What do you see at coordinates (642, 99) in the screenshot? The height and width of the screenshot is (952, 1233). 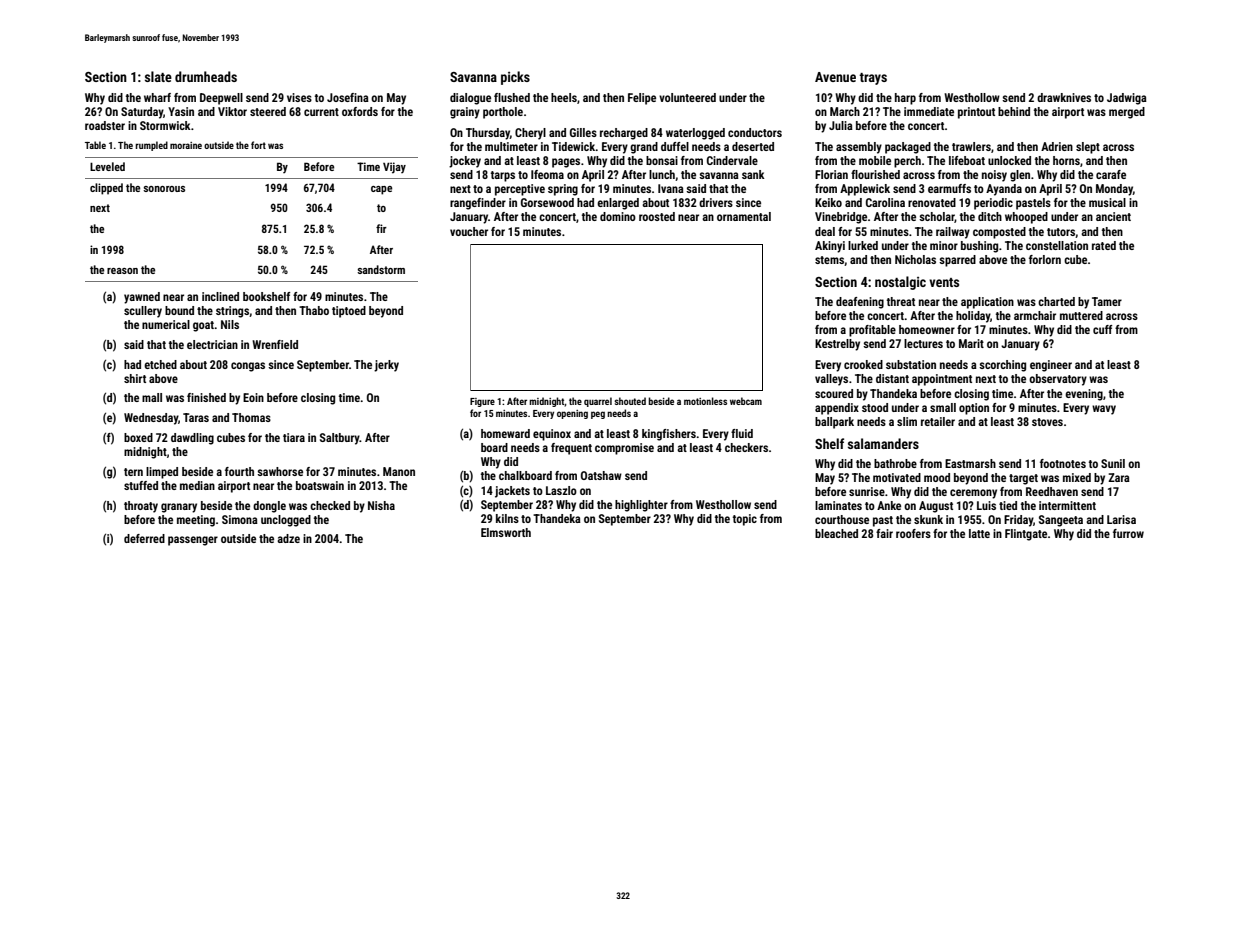 I see `Felipe` at bounding box center [642, 99].
